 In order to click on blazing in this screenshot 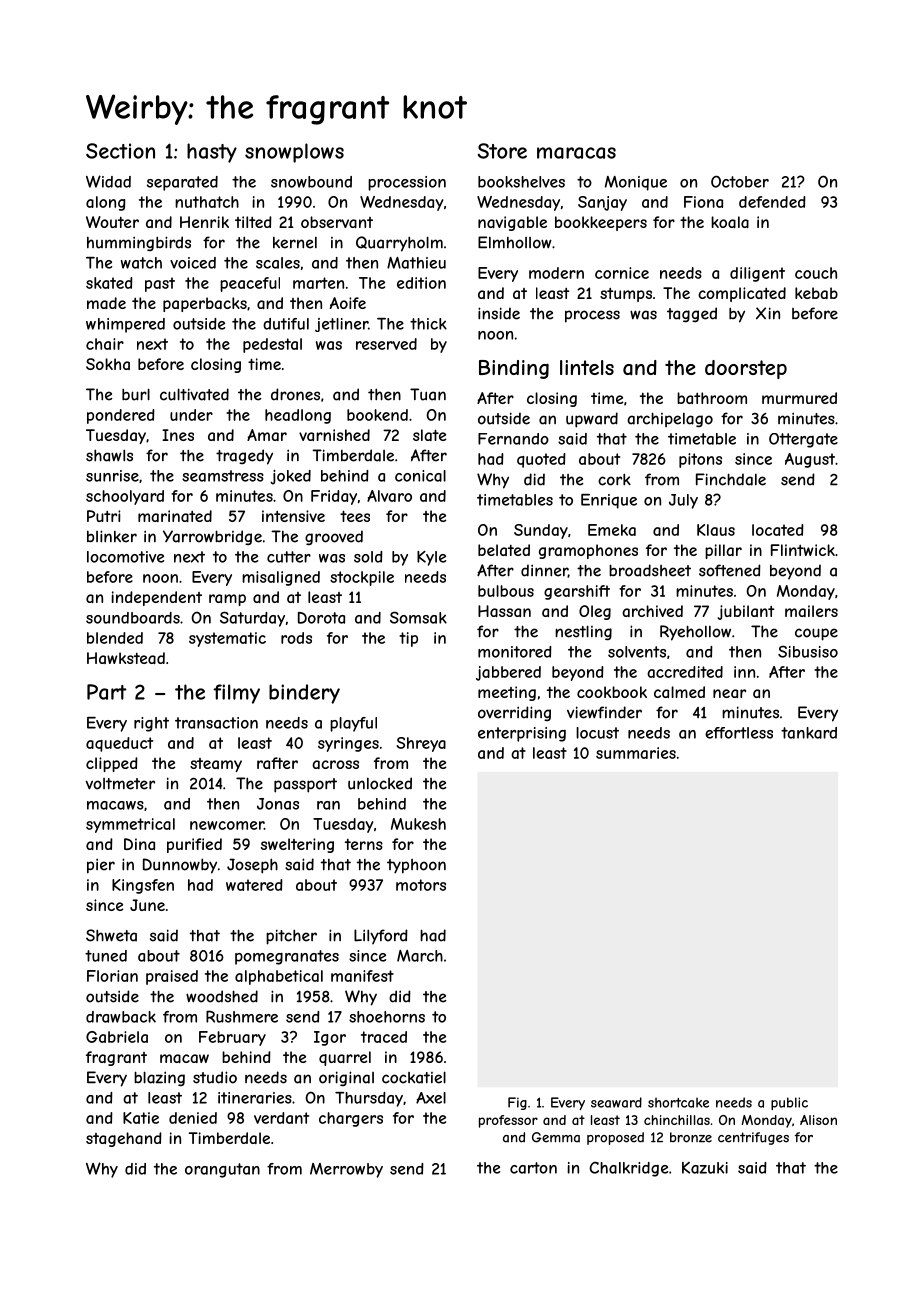, I will do `click(159, 1078)`.
